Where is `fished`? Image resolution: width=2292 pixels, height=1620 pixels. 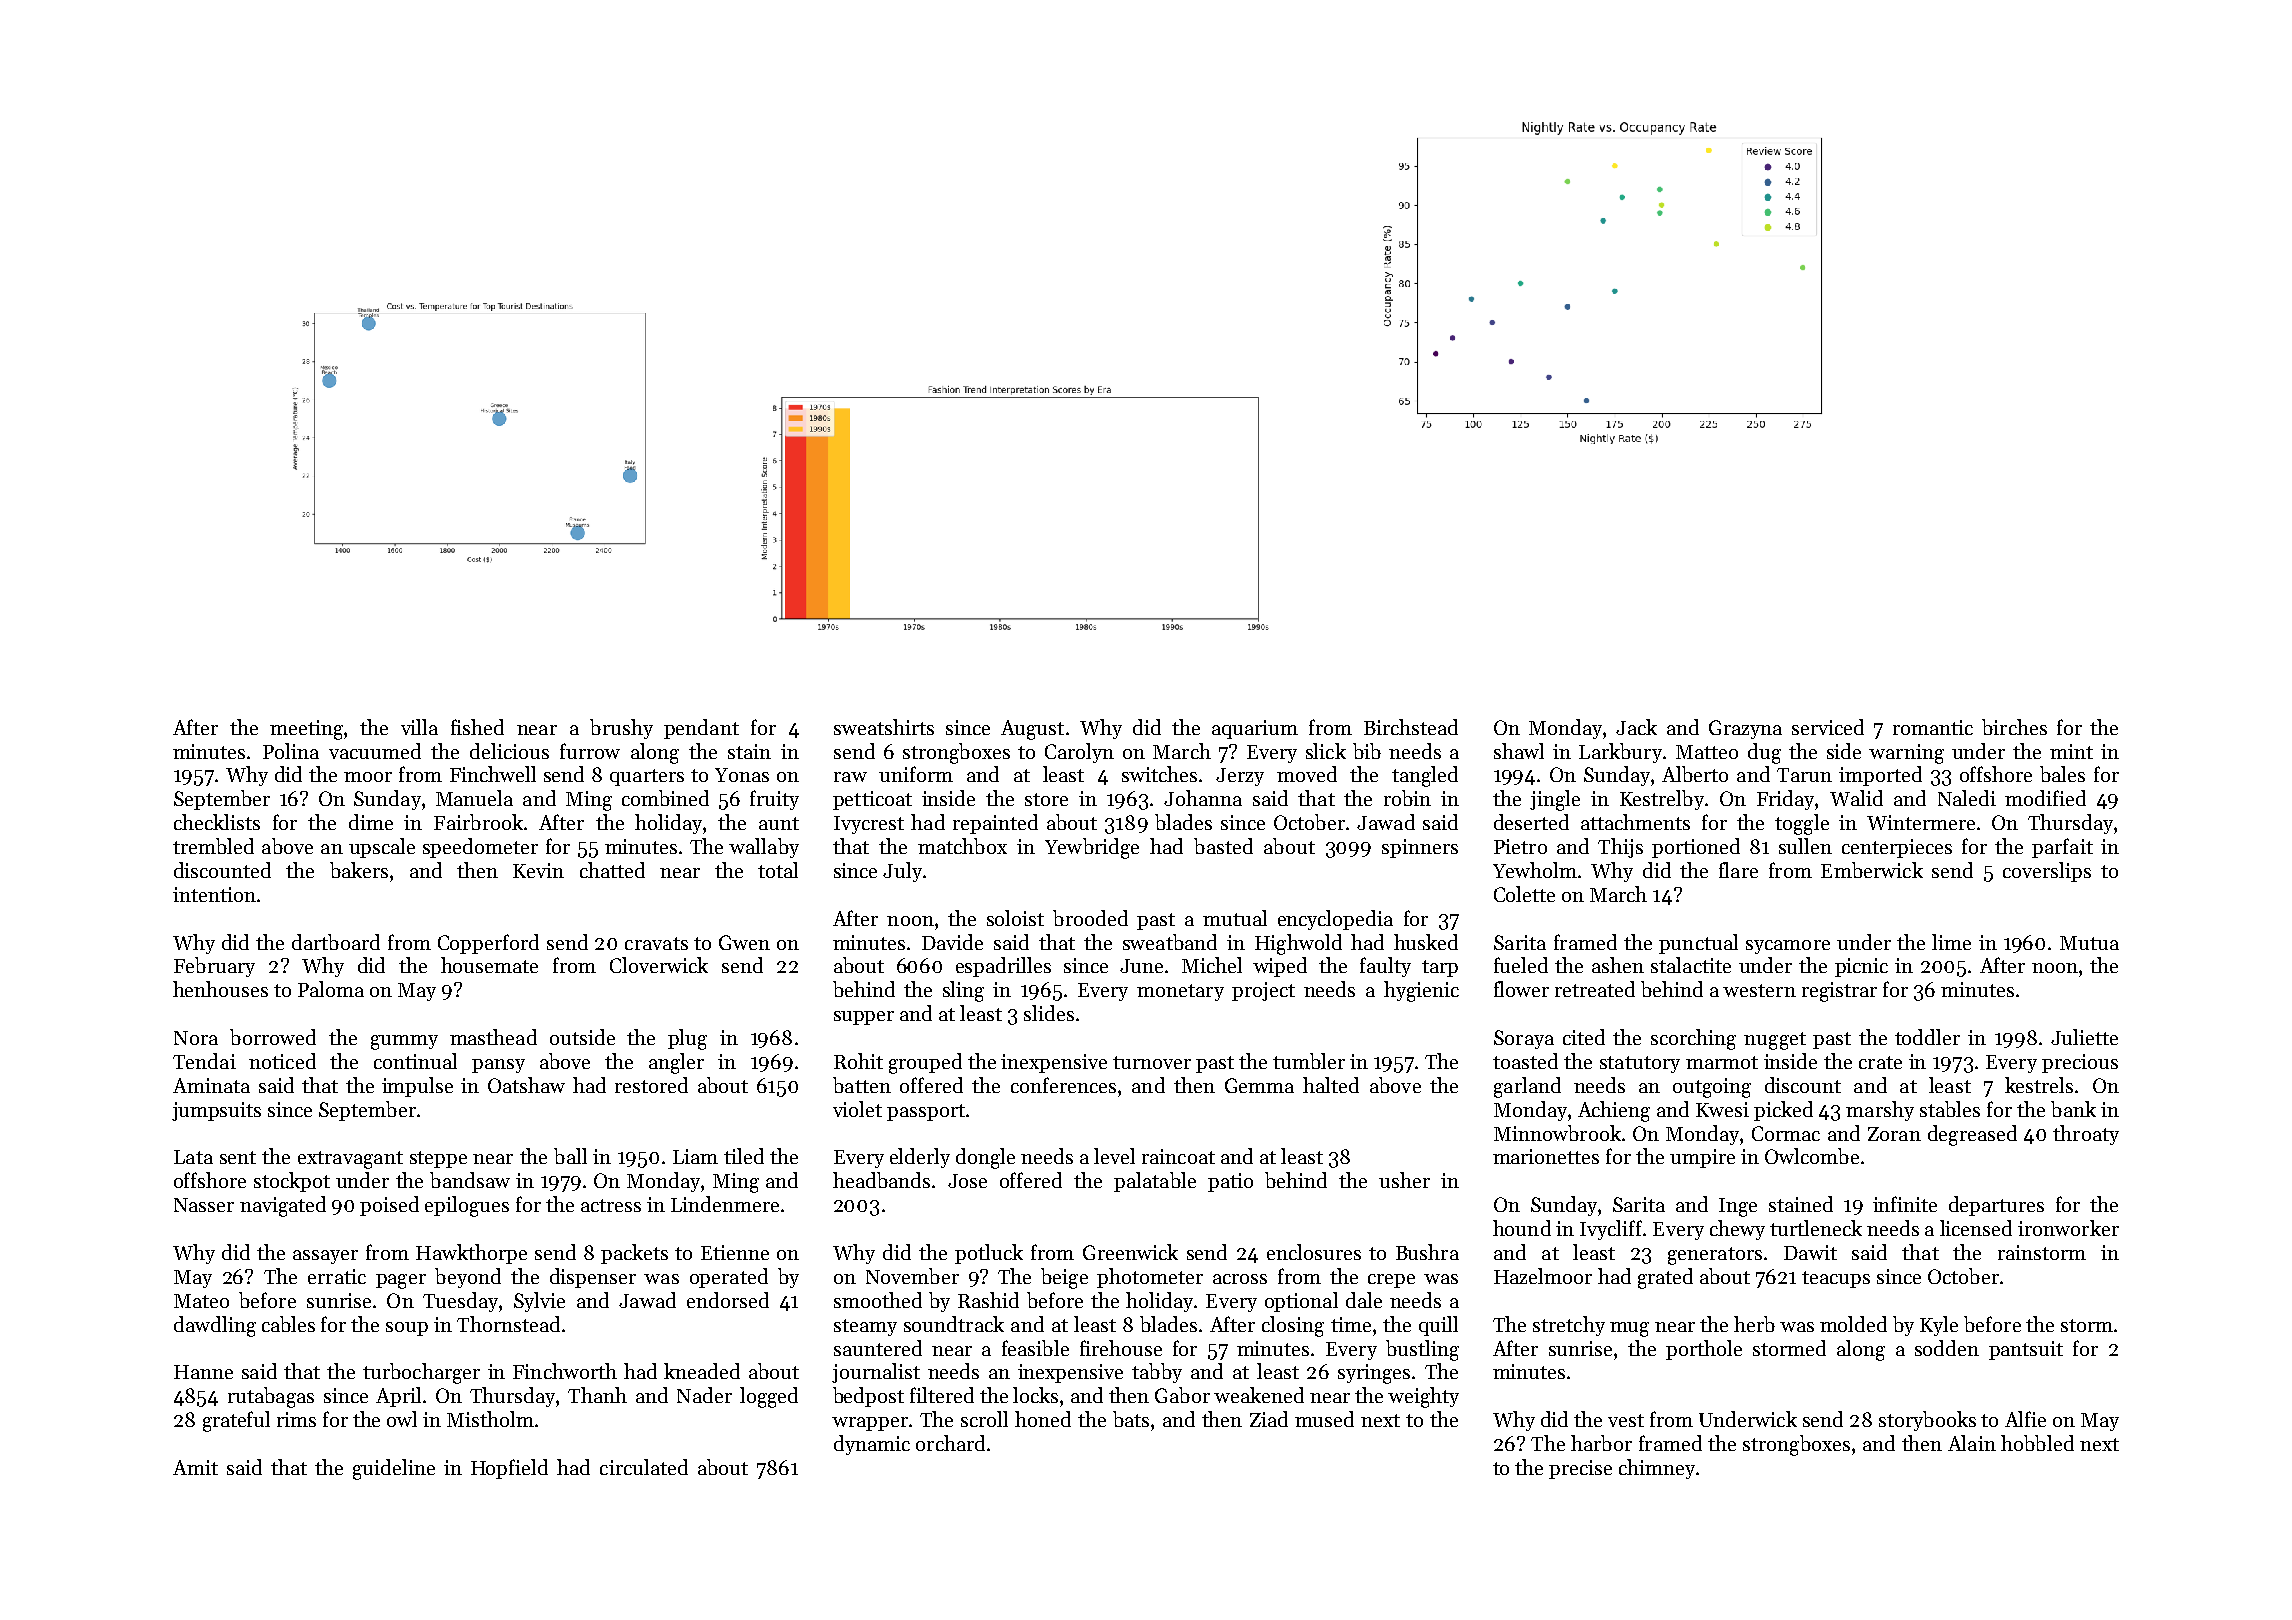 fished is located at coordinates (477, 727).
